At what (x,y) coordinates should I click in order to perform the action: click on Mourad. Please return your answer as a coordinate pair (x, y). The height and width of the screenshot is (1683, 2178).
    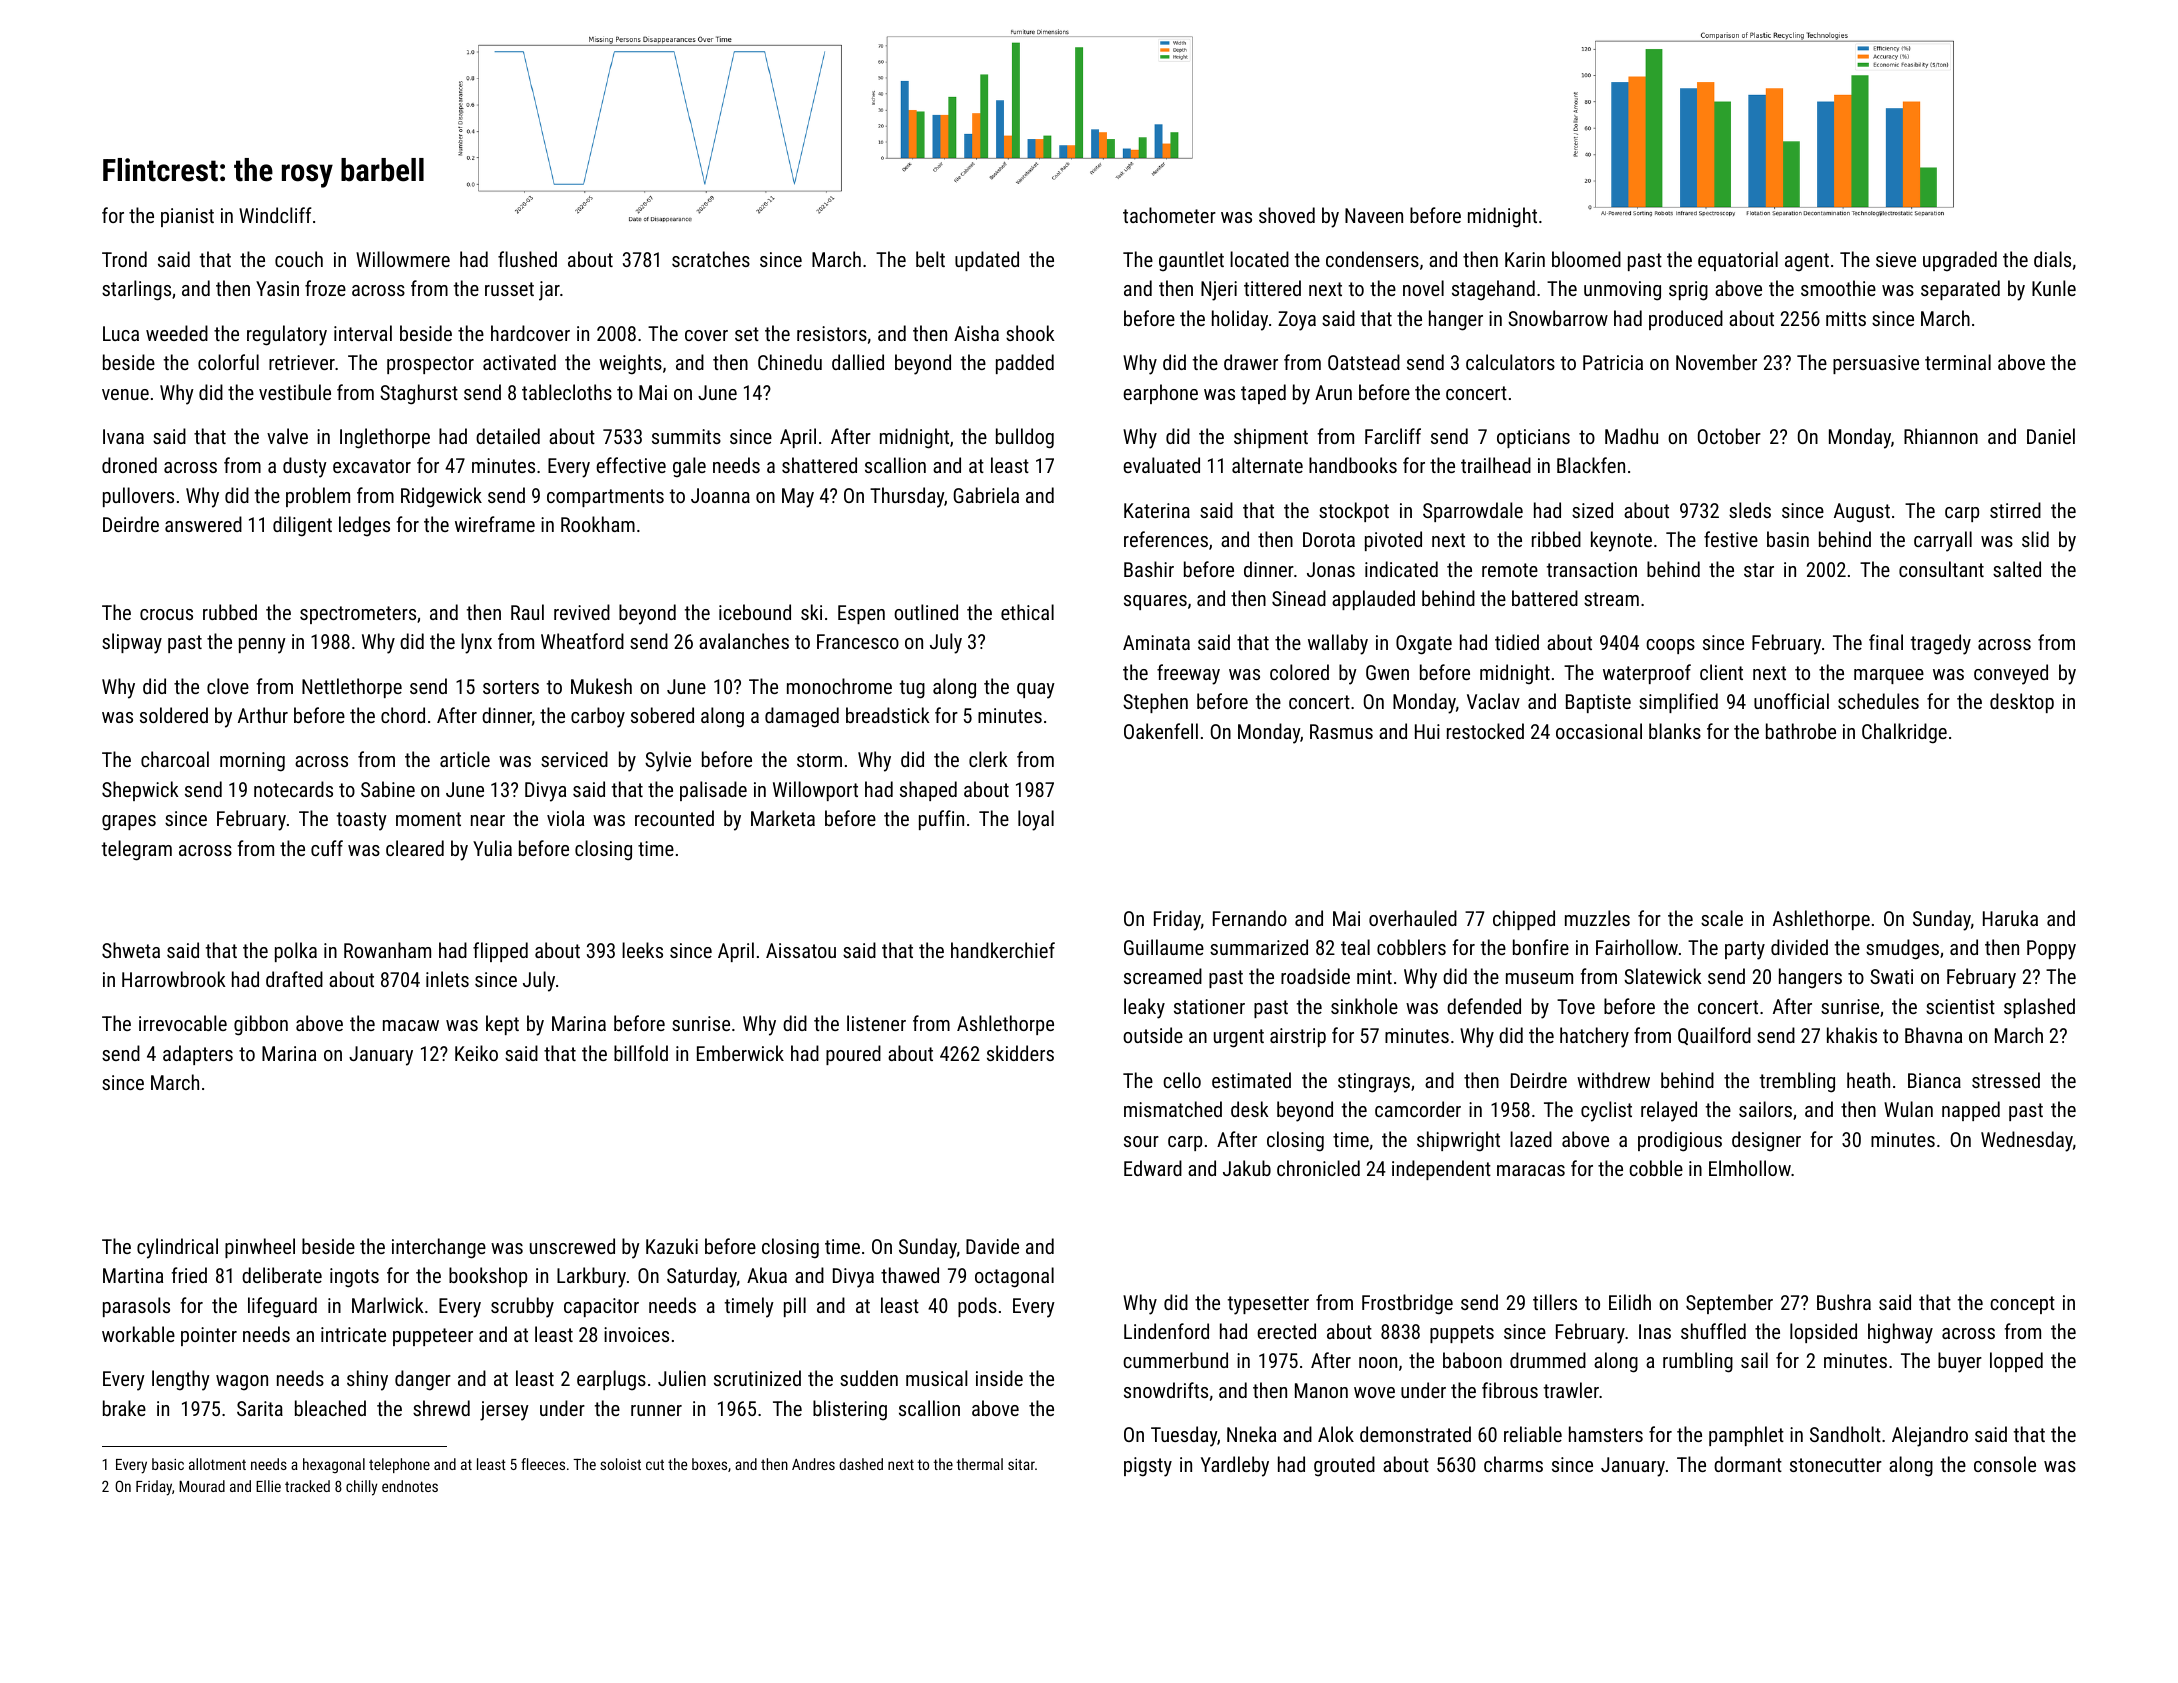
    Looking at the image, I should click on (202, 1486).
